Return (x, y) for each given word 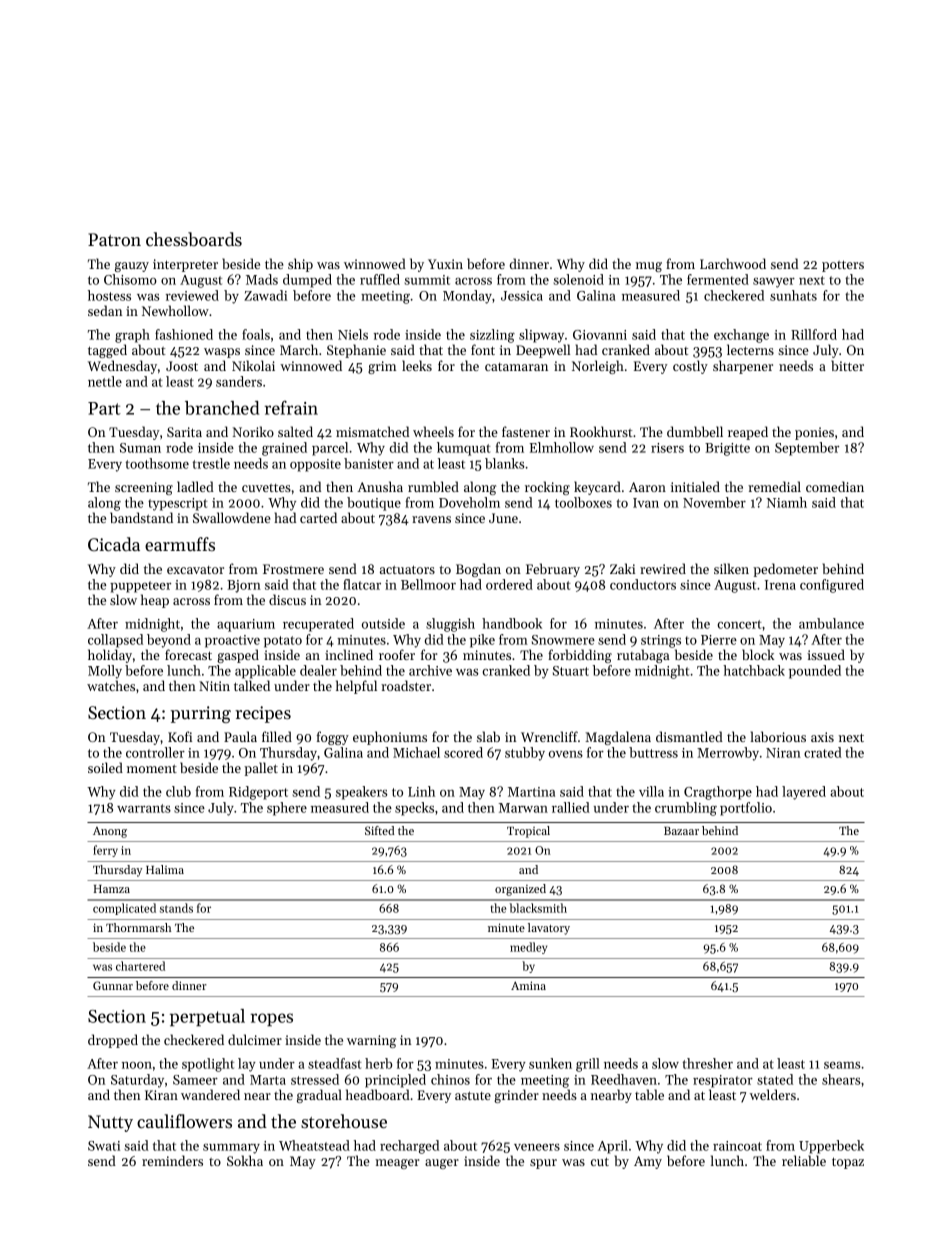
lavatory (549, 929)
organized (520, 890)
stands (176, 908)
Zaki (622, 568)
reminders (172, 1160)
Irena (780, 585)
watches (111, 685)
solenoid (579, 279)
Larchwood (733, 263)
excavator (195, 570)
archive (430, 670)
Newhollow (175, 310)
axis (822, 737)
